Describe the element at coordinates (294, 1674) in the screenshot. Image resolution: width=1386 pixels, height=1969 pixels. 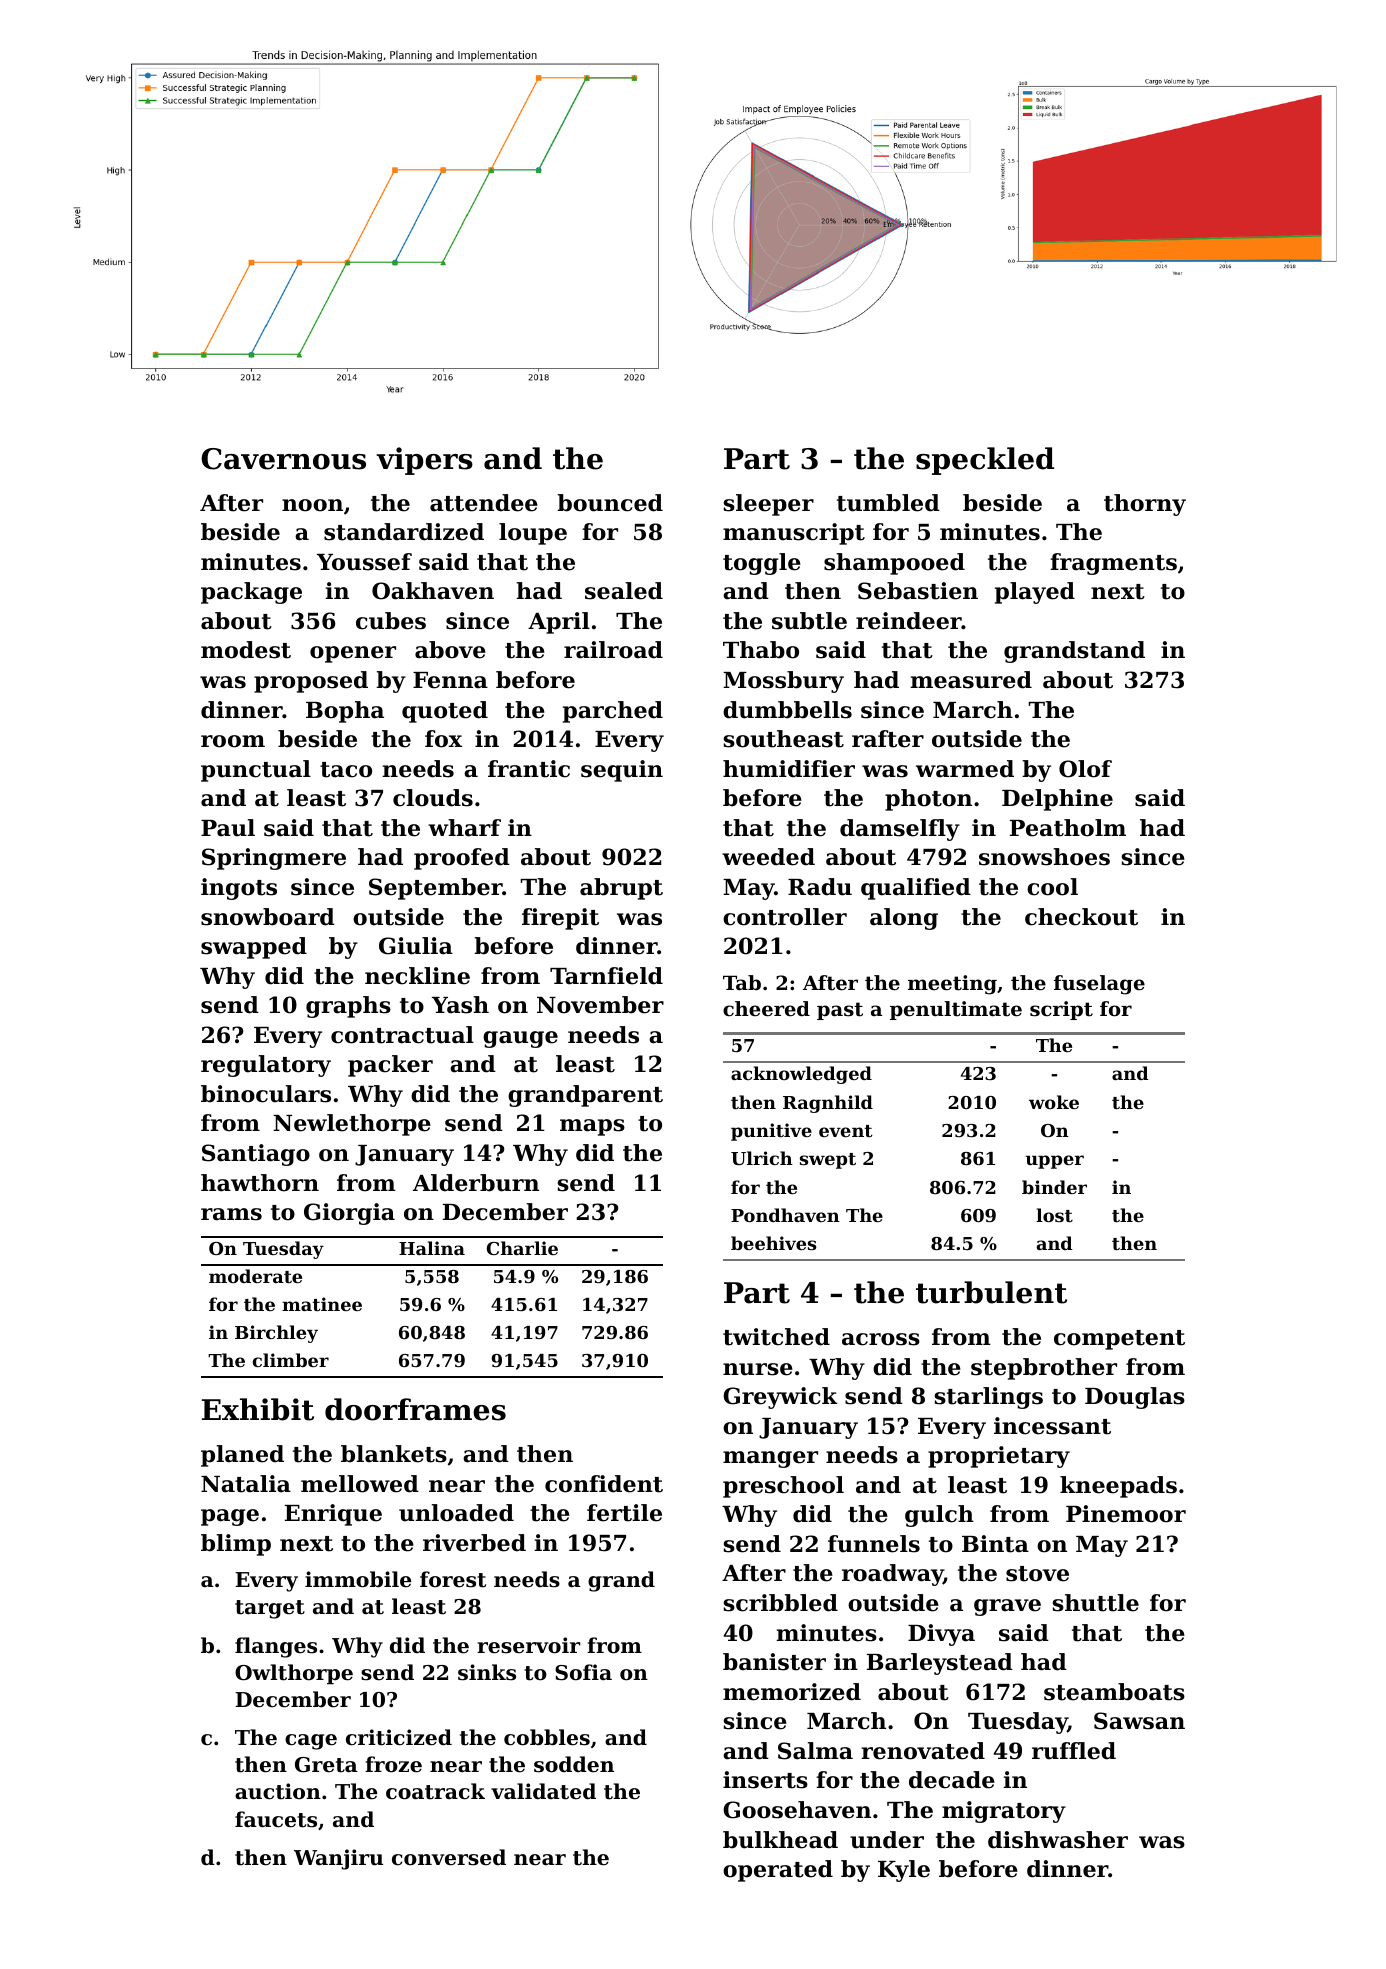
I see `Owlthorpe` at that location.
